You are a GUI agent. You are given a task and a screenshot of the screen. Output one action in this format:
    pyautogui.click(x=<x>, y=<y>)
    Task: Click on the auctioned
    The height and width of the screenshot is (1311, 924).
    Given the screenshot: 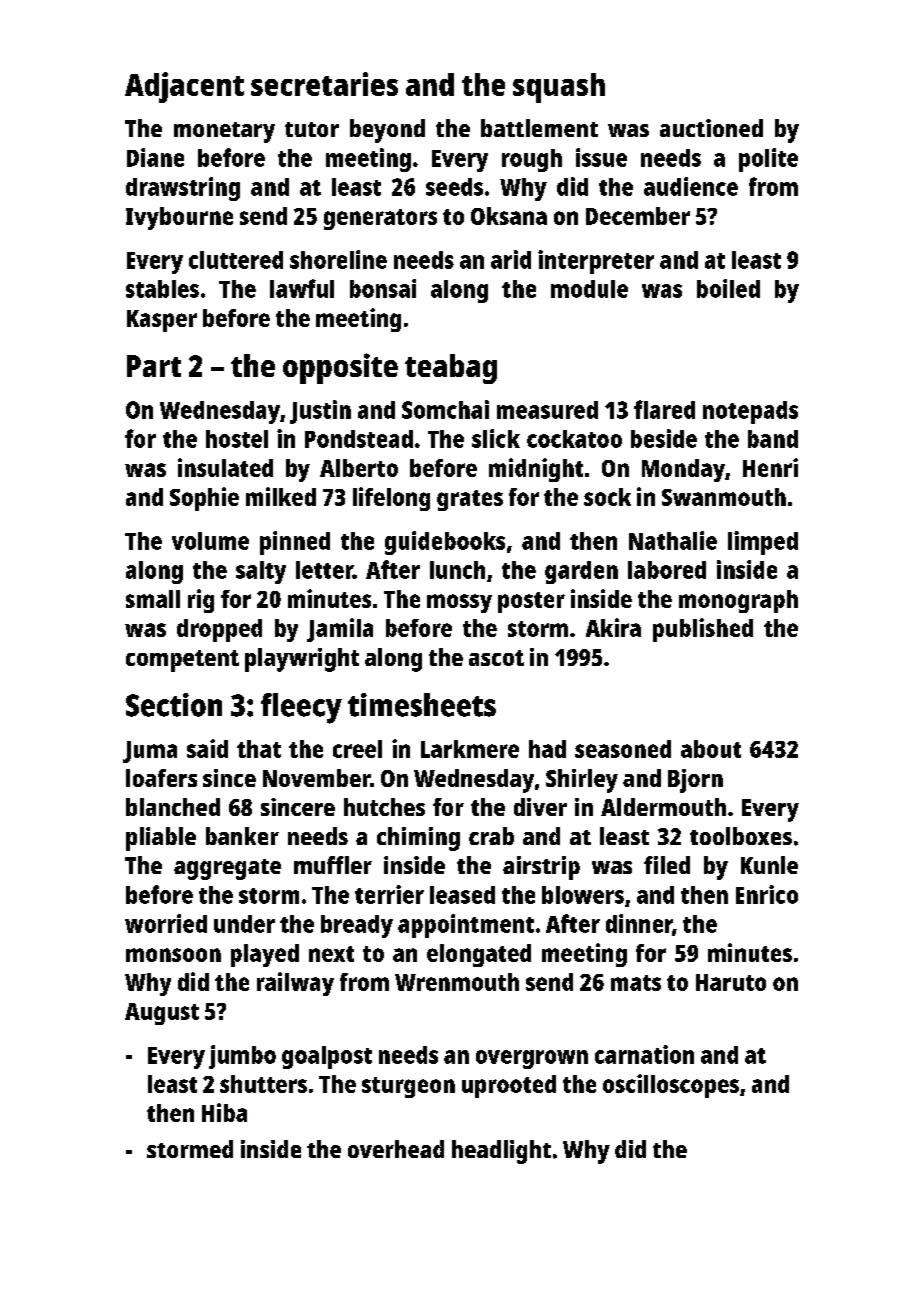 What is the action you would take?
    pyautogui.click(x=711, y=128)
